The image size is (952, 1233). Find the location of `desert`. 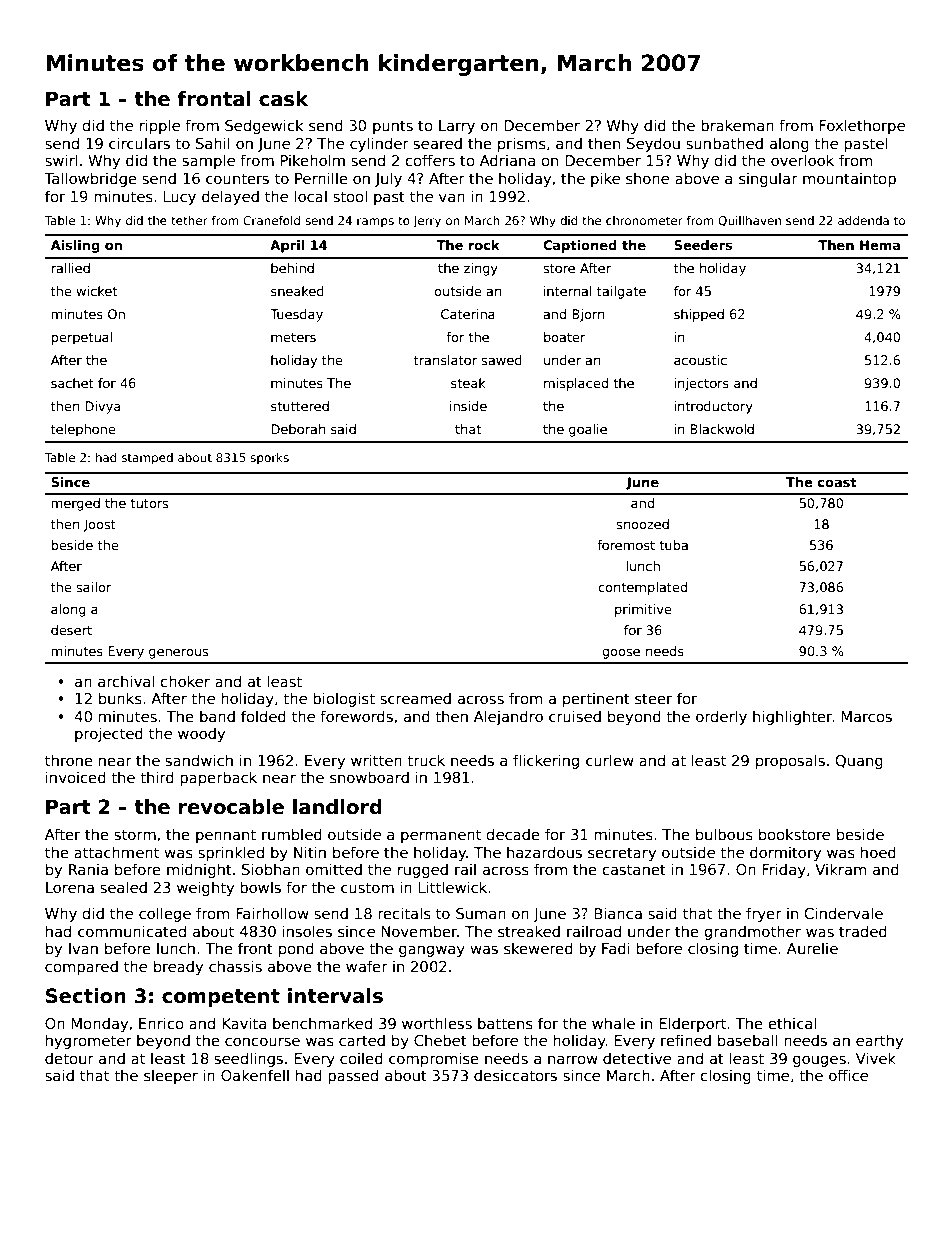

desert is located at coordinates (71, 630).
